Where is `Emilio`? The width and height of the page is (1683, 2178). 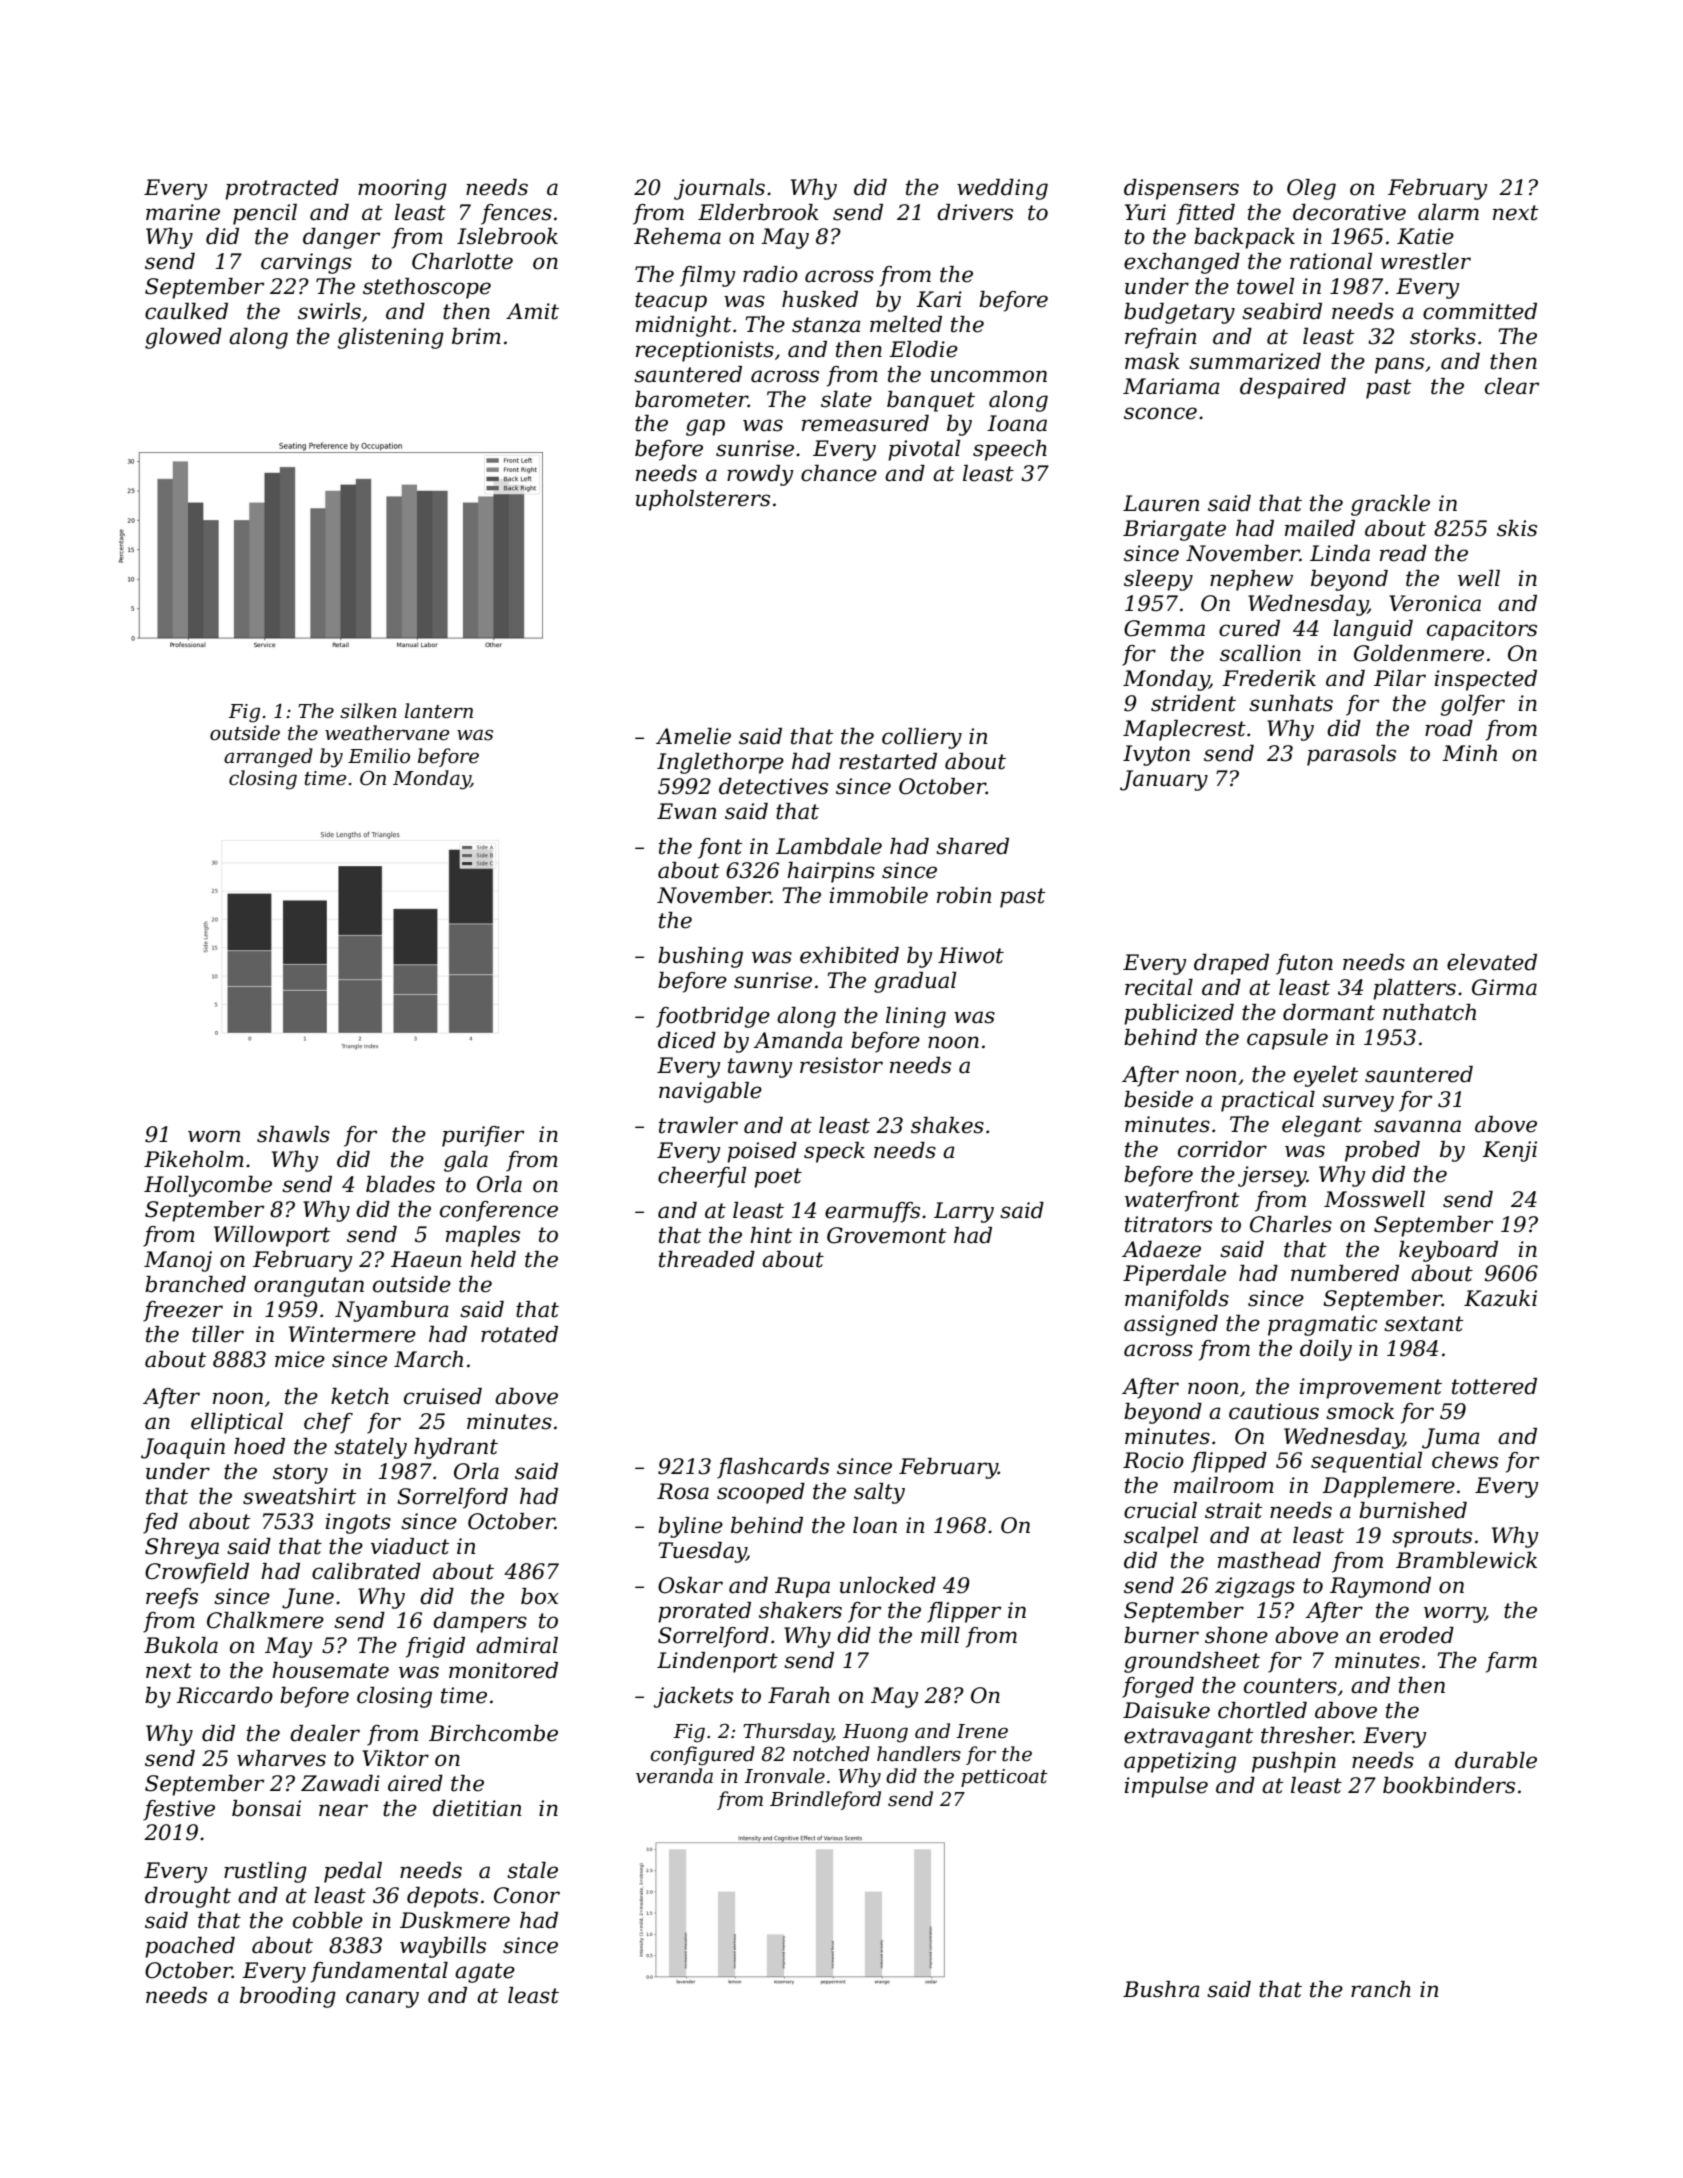
Emilio is located at coordinates (379, 756).
